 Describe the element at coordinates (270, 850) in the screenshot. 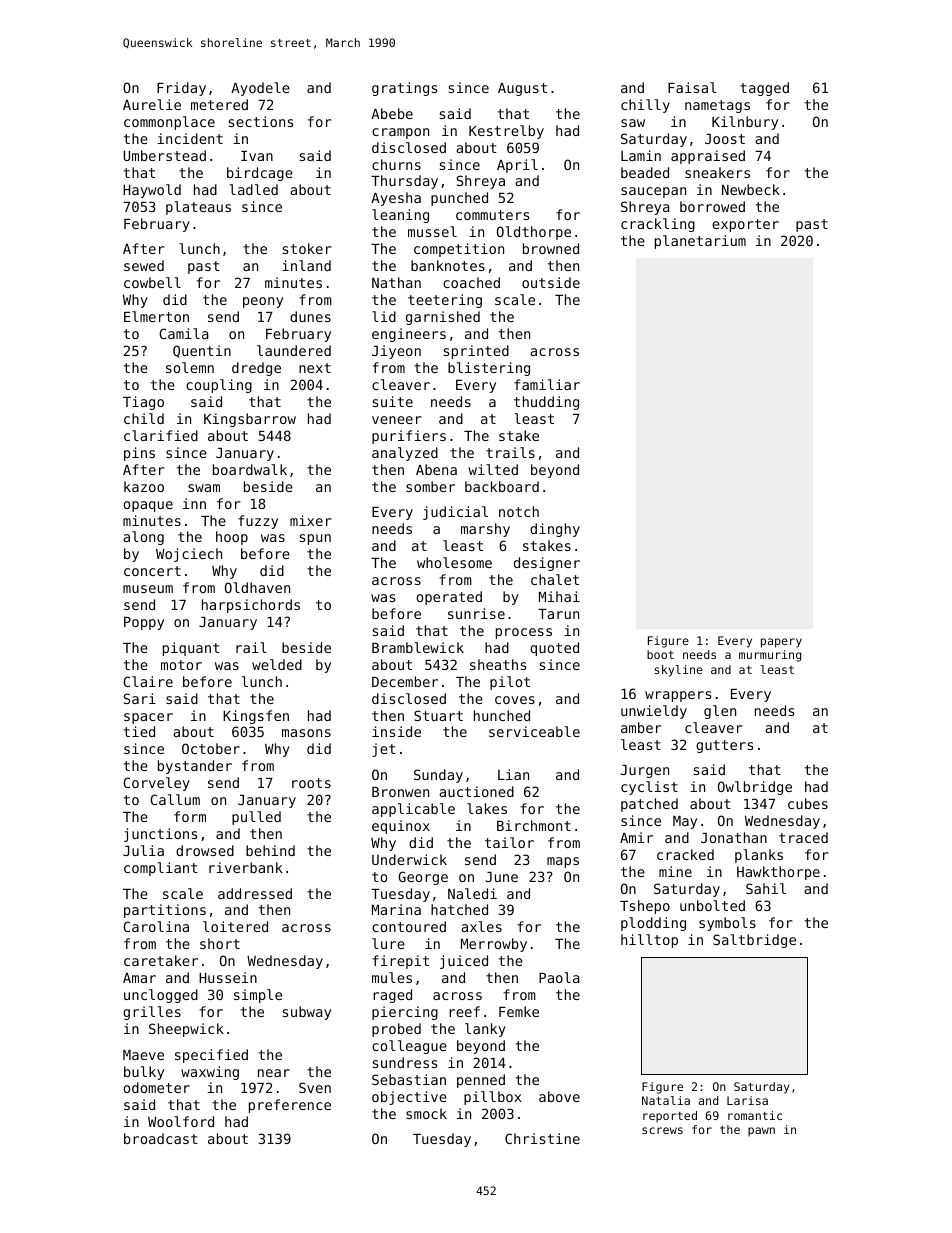

I see `behind` at that location.
